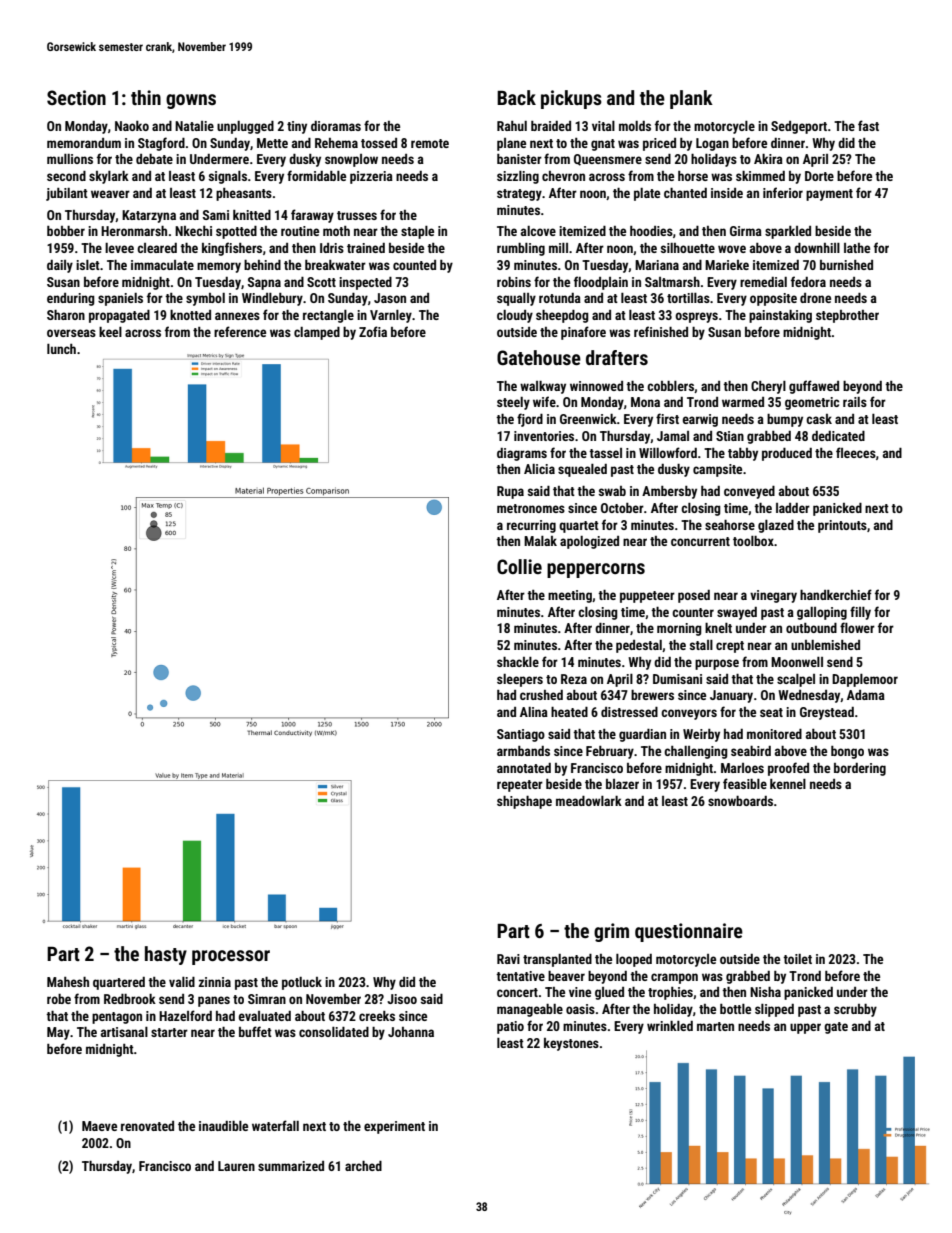 This document has width=952, height=1233. What do you see at coordinates (166, 955) in the document?
I see `hasty` at bounding box center [166, 955].
